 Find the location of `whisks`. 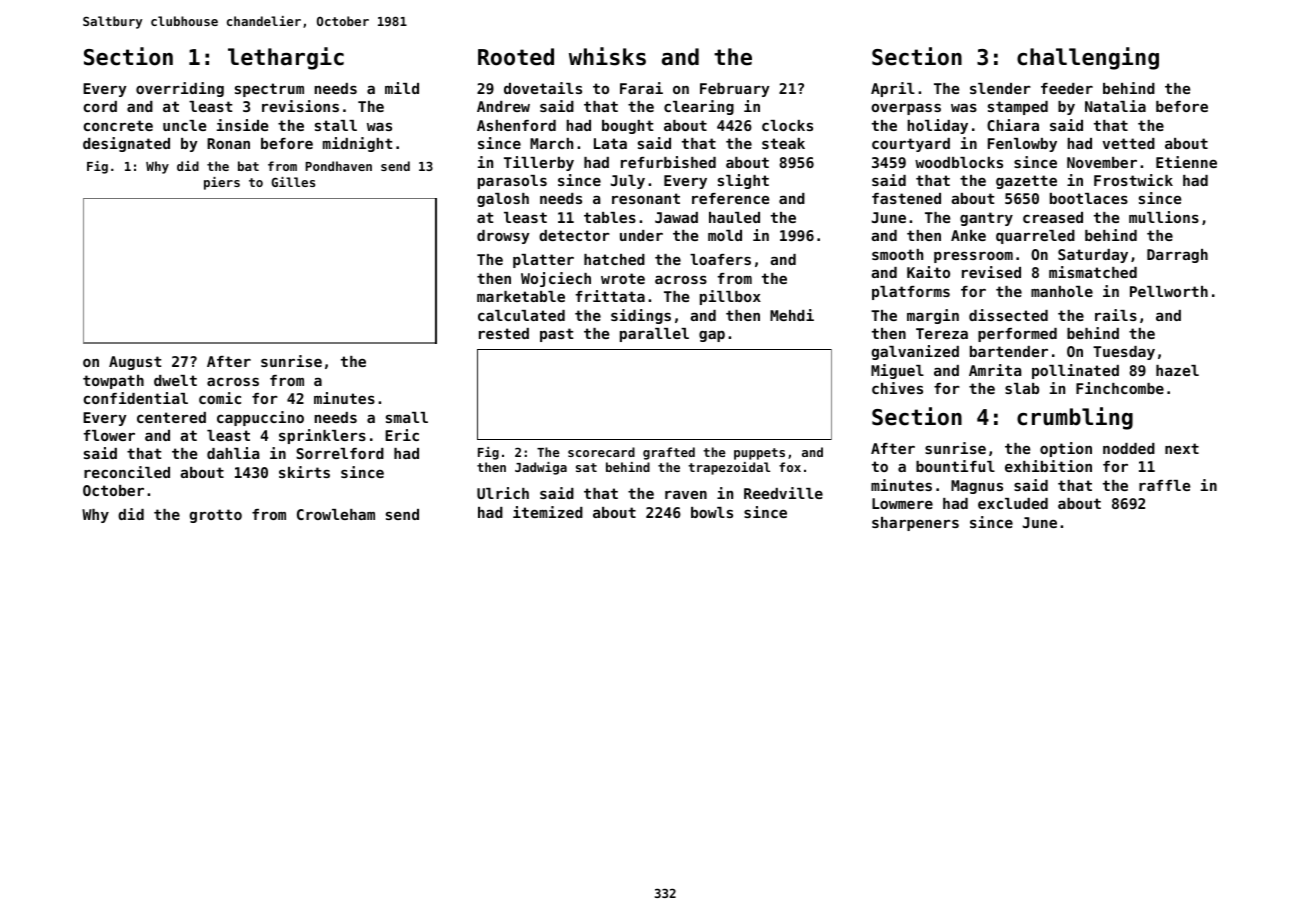

whisks is located at coordinates (607, 56).
